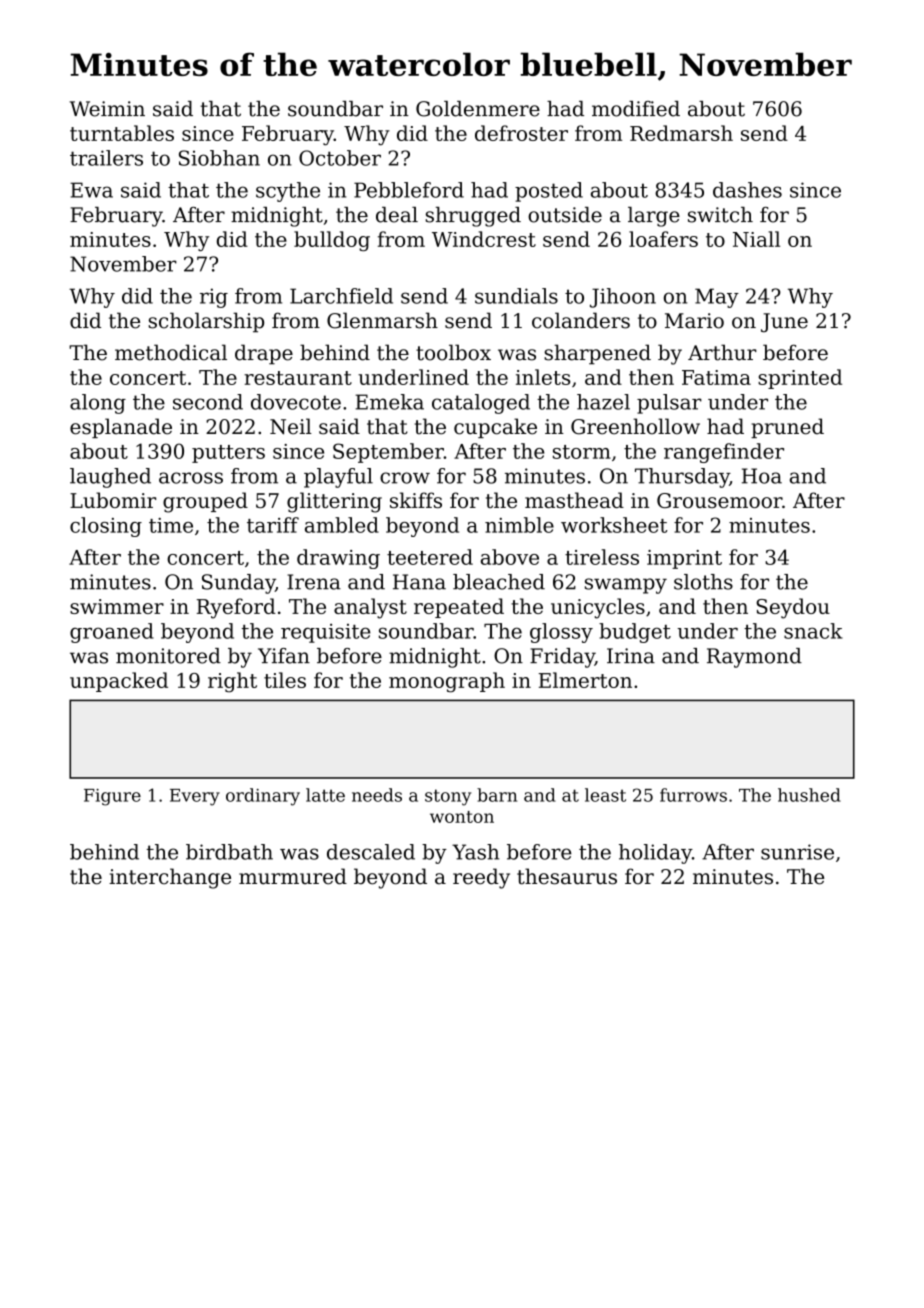  Describe the element at coordinates (107, 109) in the document. I see `Weimin` at that location.
